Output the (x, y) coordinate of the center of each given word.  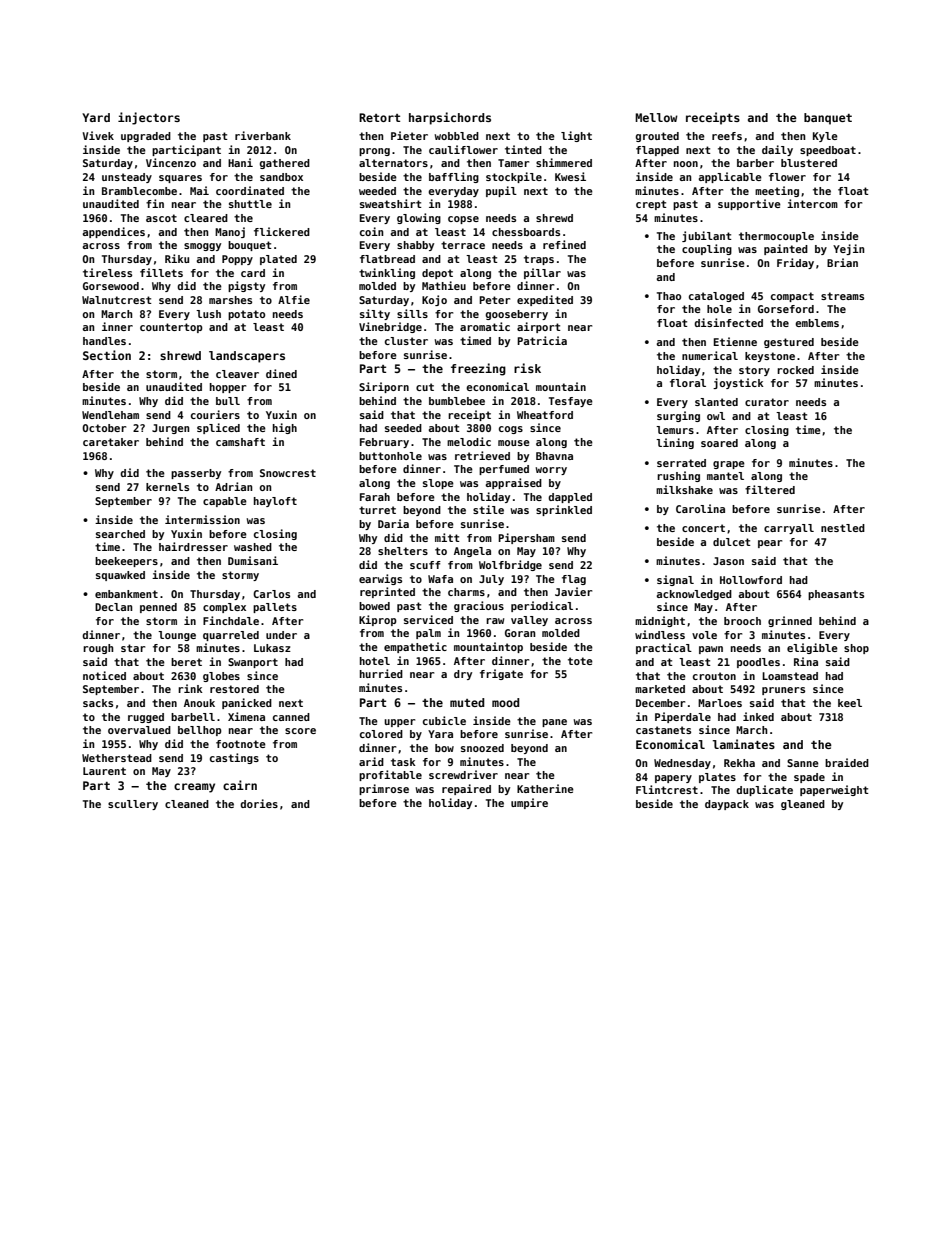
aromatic (485, 326)
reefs (727, 136)
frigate (501, 674)
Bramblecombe (139, 191)
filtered (770, 489)
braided (847, 762)
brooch (742, 621)
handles (104, 341)
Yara (440, 734)
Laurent (104, 771)
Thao (669, 296)
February (384, 443)
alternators (393, 163)
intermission (202, 519)
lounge (177, 636)
